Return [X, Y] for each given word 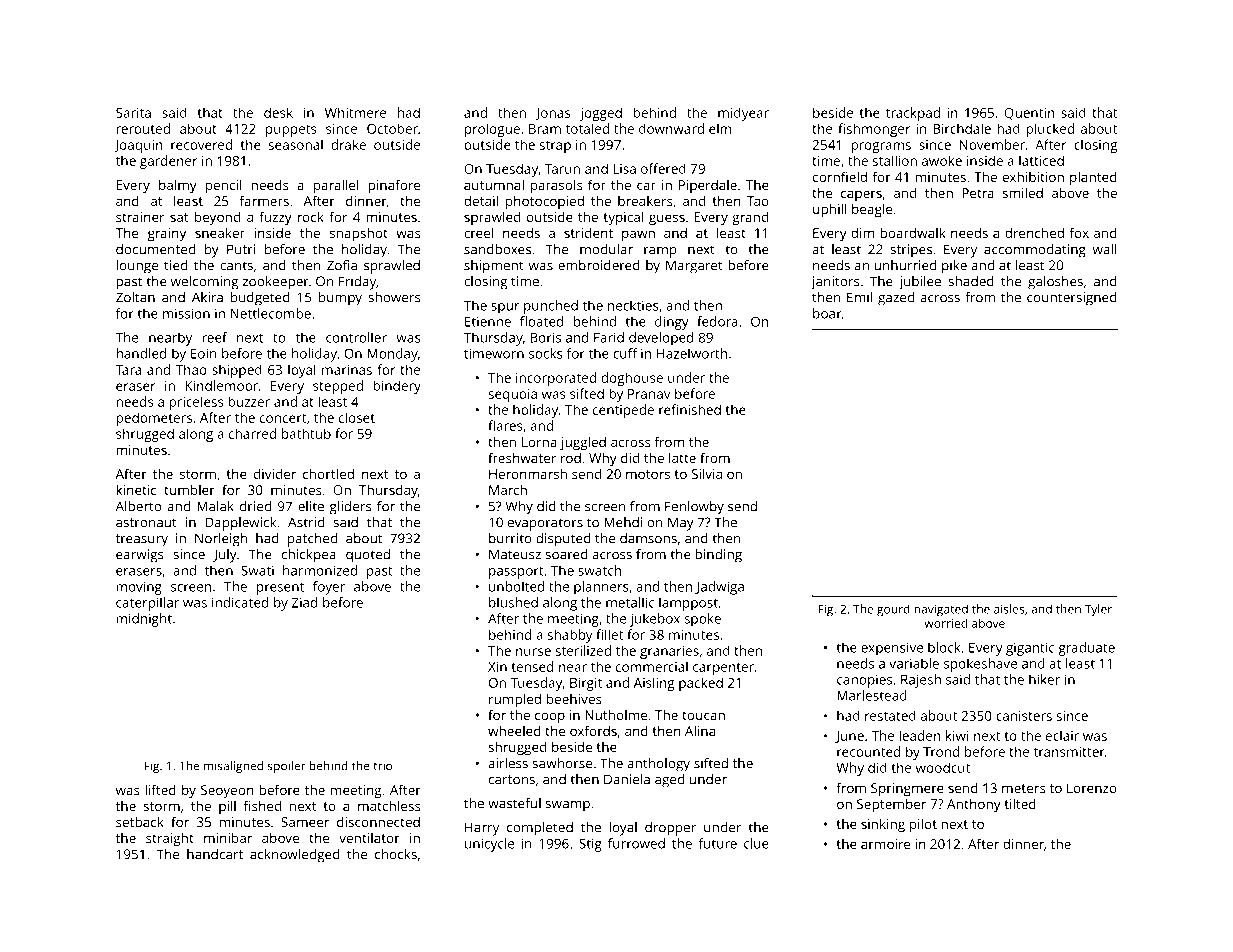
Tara [128, 370]
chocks [396, 854]
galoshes [1055, 283]
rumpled [515, 700]
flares [505, 425]
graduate [1087, 649]
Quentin [1029, 114]
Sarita [133, 113]
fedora [717, 321]
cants [236, 266]
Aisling [653, 684]
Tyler [1098, 610]
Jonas [552, 114]
